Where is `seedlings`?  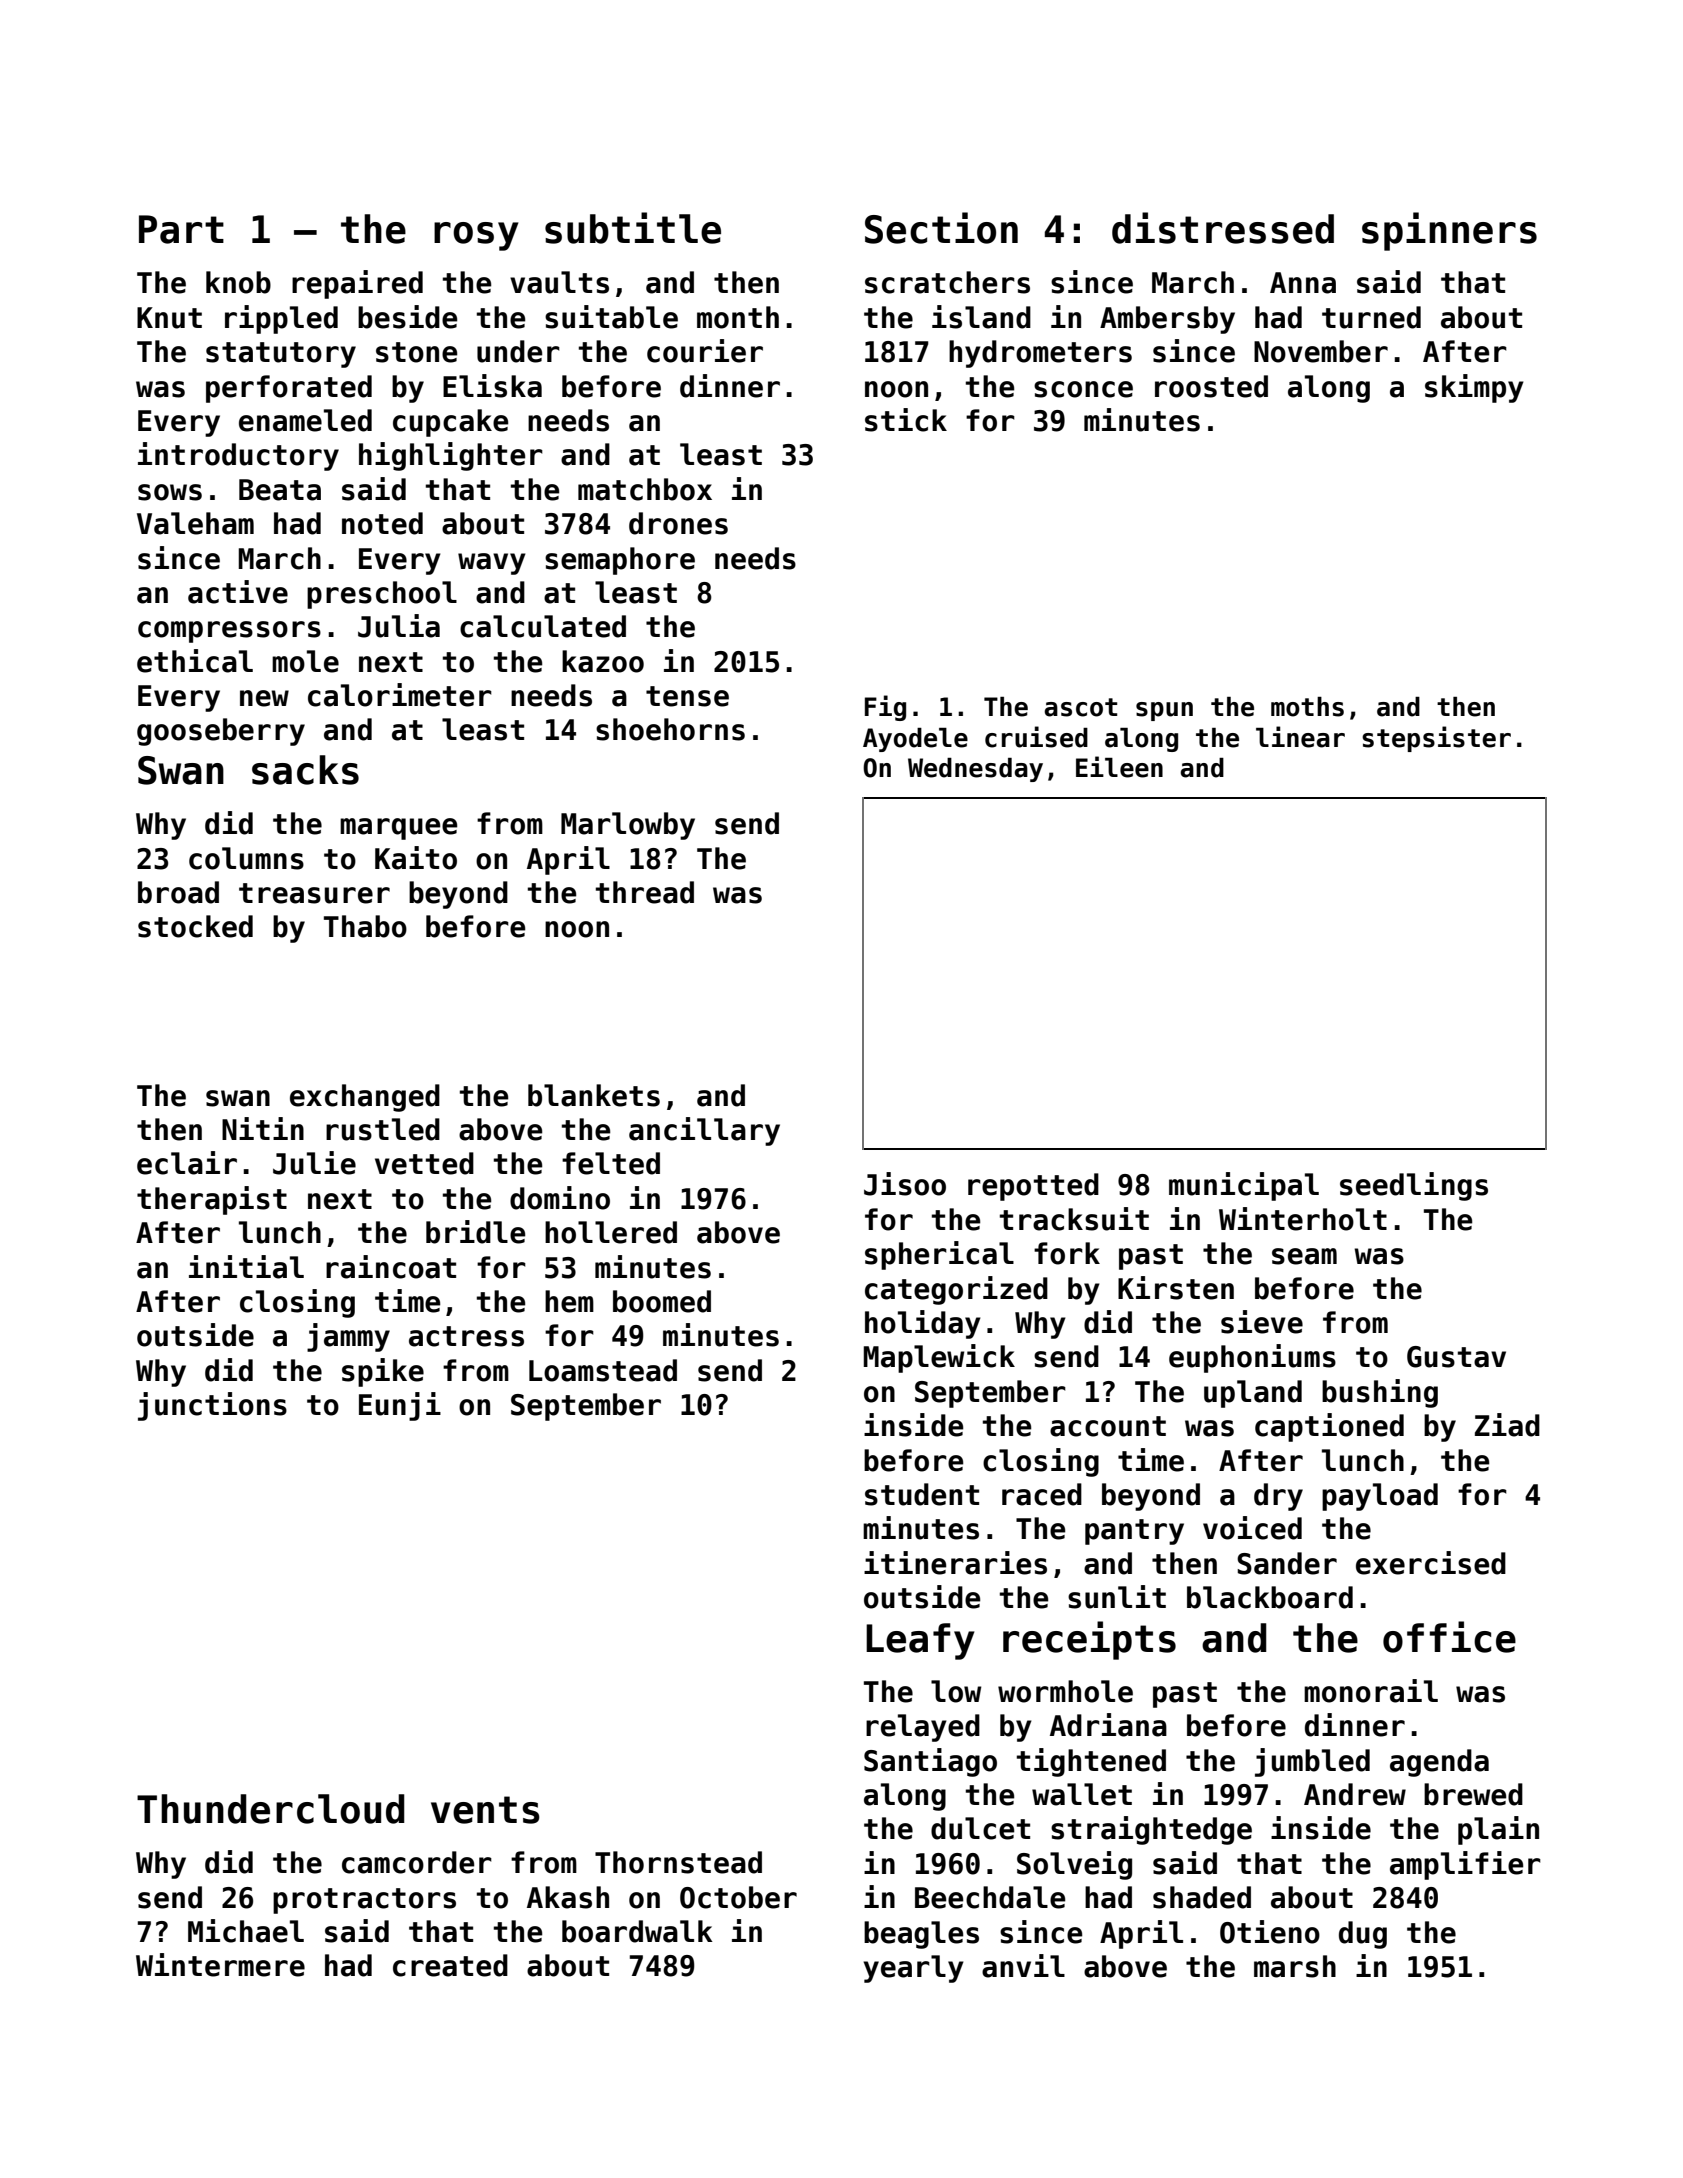 seedlings is located at coordinates (1414, 1186).
